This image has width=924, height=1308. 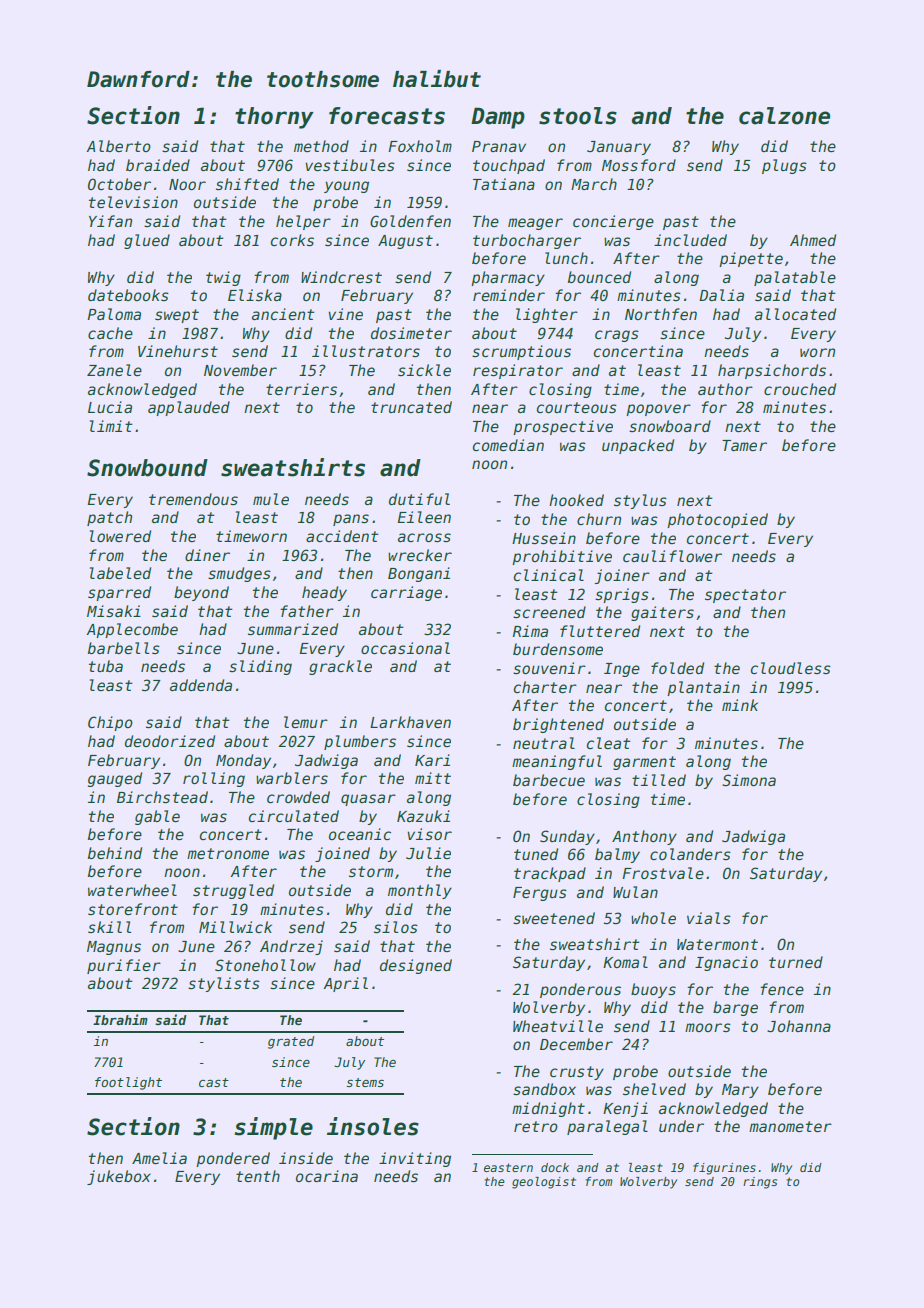 I want to click on vials, so click(x=709, y=918).
